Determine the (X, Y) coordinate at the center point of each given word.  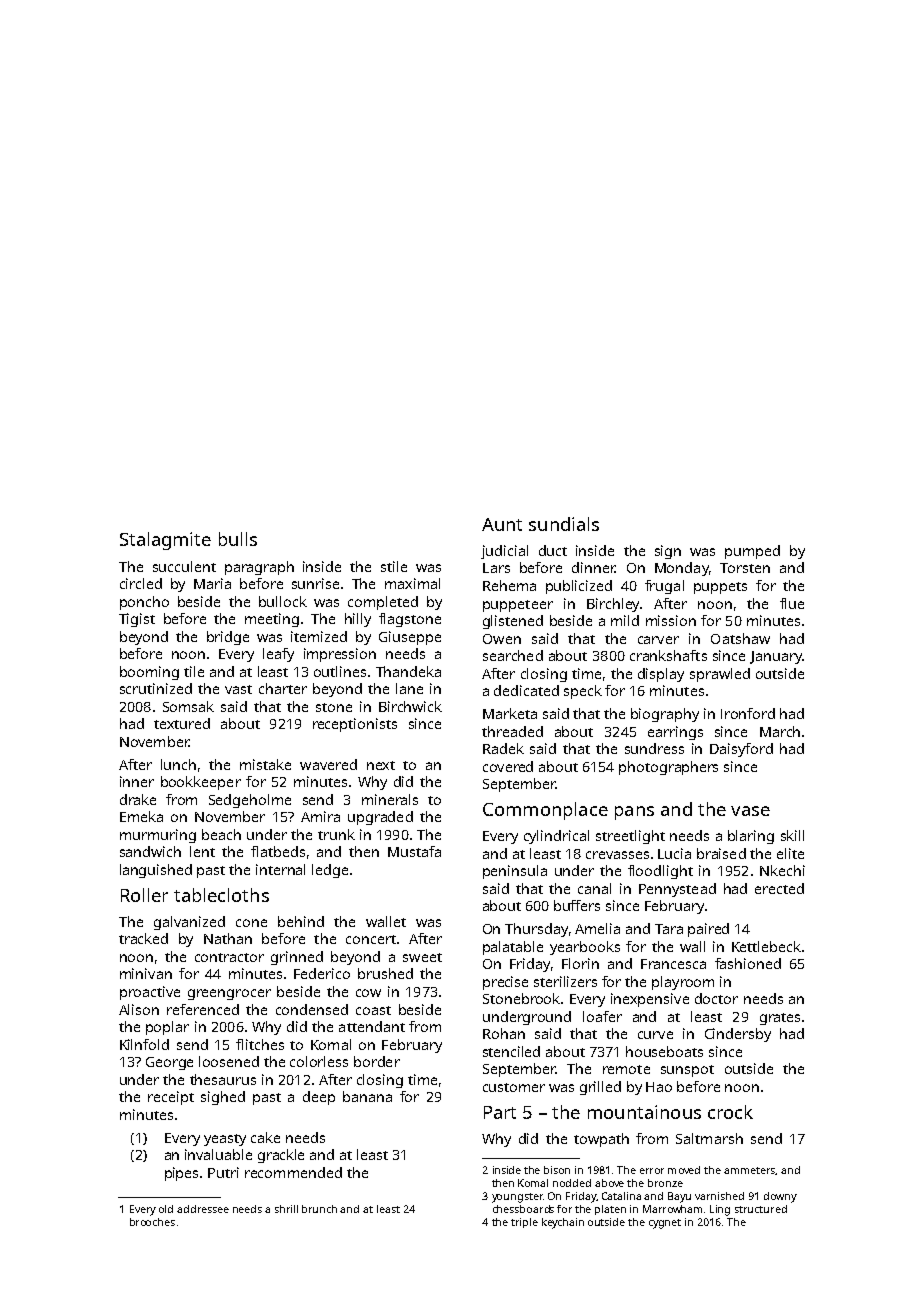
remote (626, 1069)
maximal (412, 583)
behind (301, 921)
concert (371, 939)
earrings (675, 733)
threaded (512, 731)
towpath (601, 1140)
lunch (178, 764)
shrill (286, 1209)
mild (625, 620)
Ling (720, 1210)
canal (594, 888)
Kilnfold (144, 1044)
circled (141, 583)
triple (524, 1223)
